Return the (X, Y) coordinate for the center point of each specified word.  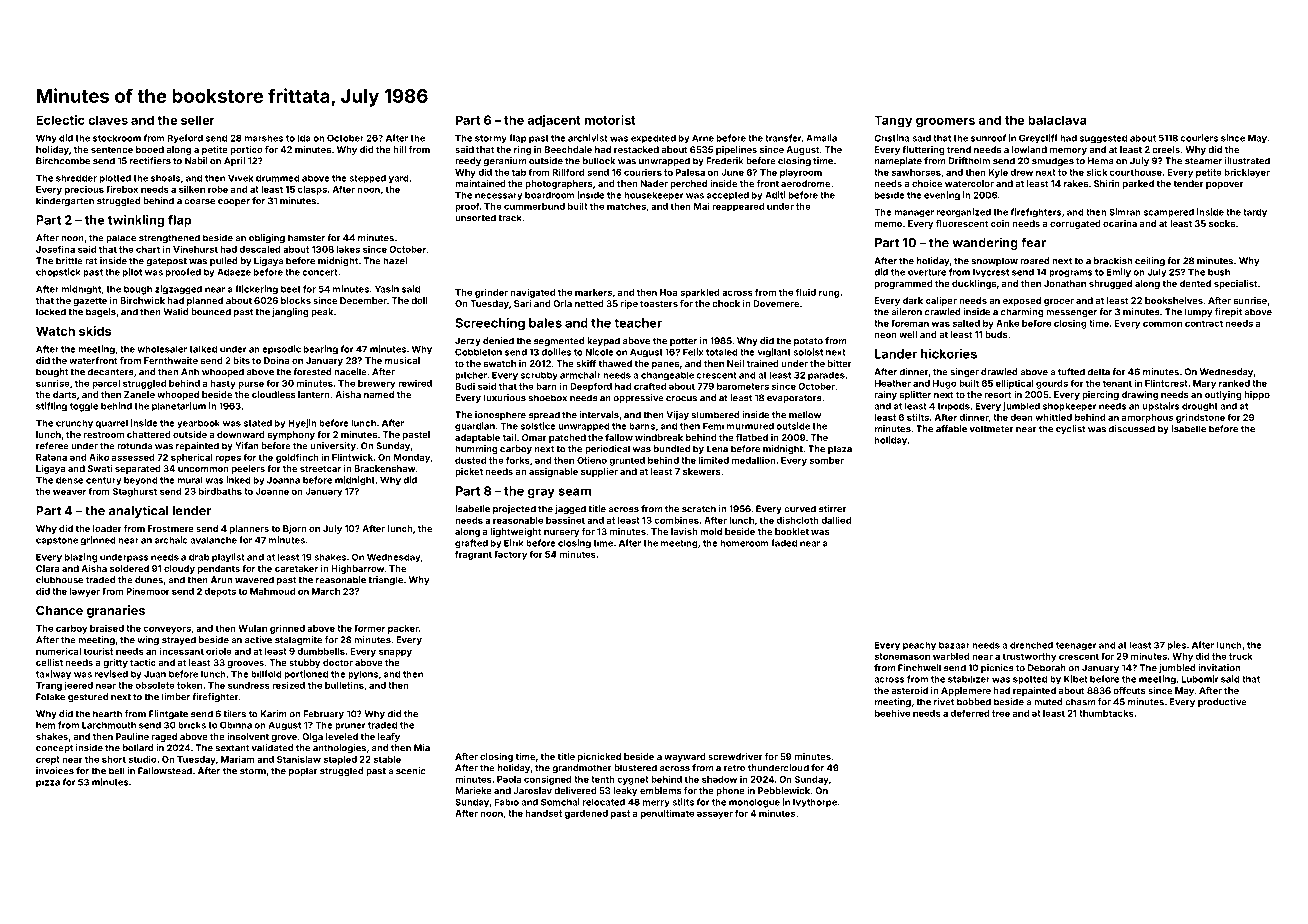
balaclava (1057, 120)
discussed (1132, 429)
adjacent (554, 121)
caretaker (296, 568)
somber (827, 460)
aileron (906, 312)
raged (164, 737)
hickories (949, 354)
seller (198, 120)
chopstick (58, 273)
